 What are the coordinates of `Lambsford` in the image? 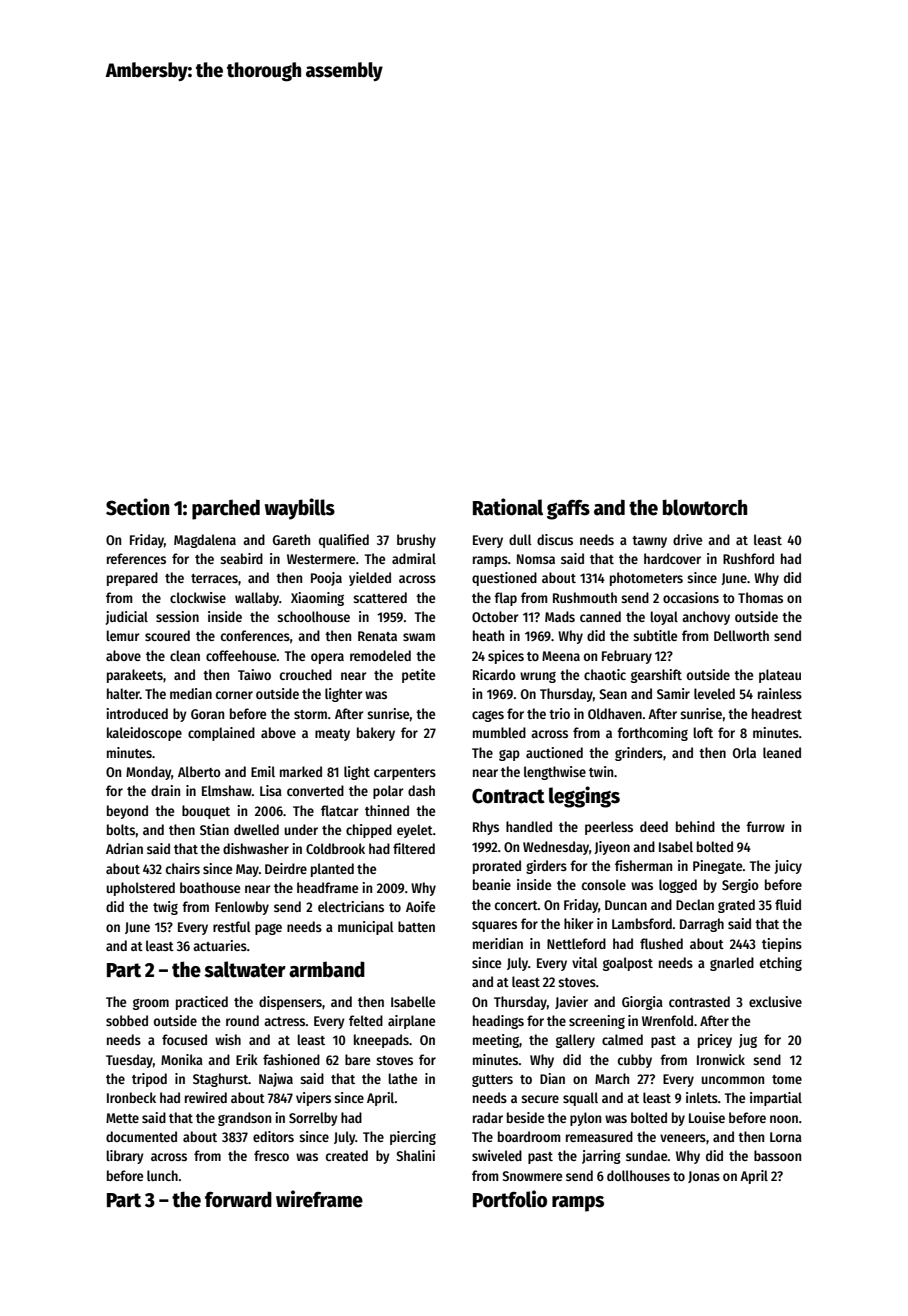 It's located at (642, 923).
